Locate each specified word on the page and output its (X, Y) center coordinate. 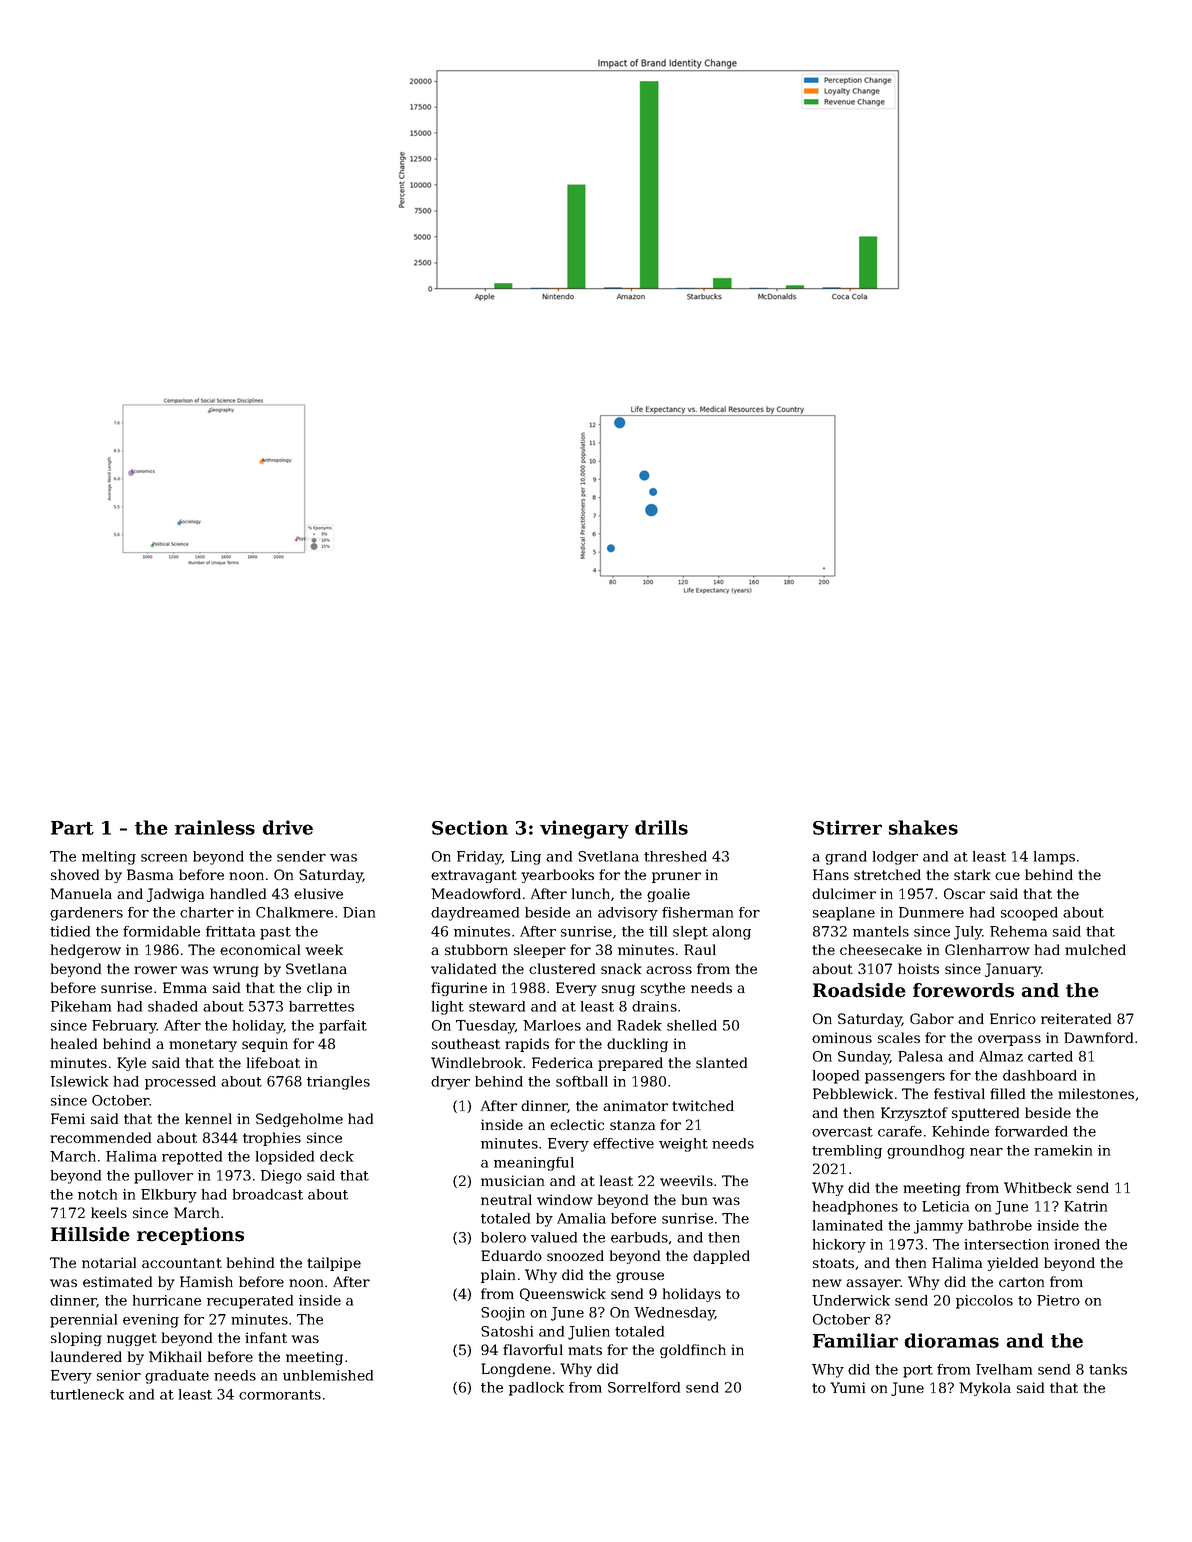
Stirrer (847, 827)
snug (618, 990)
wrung (236, 971)
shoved (75, 874)
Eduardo (511, 1255)
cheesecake (881, 949)
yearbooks (557, 876)
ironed (1077, 1244)
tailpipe (334, 1264)
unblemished (328, 1375)
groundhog (926, 1152)
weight (683, 1145)
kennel (208, 1118)
